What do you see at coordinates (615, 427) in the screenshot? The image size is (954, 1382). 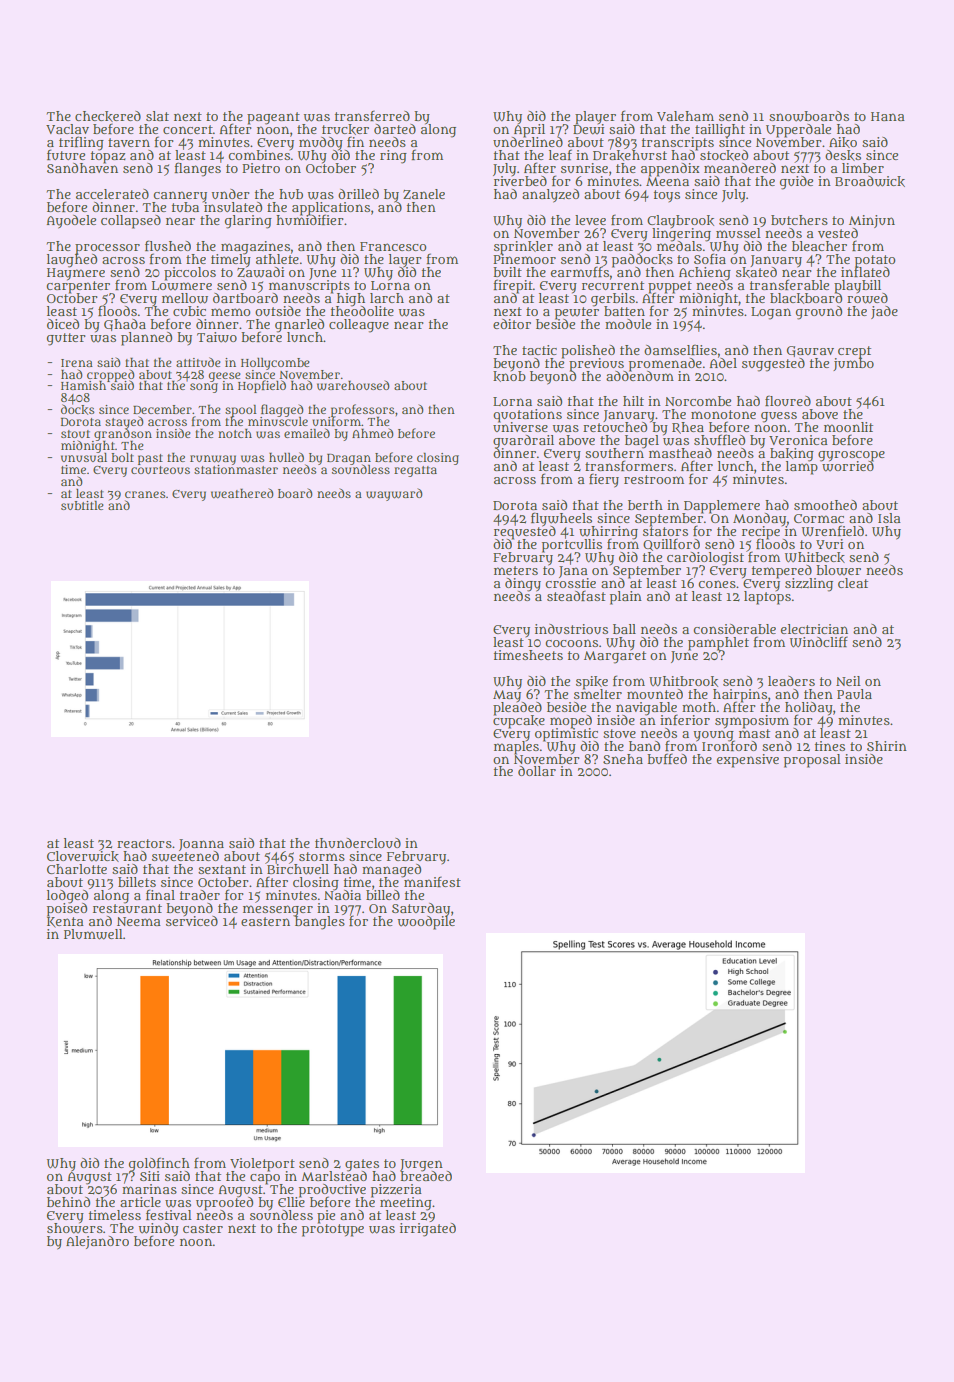 I see `retouched` at bounding box center [615, 427].
